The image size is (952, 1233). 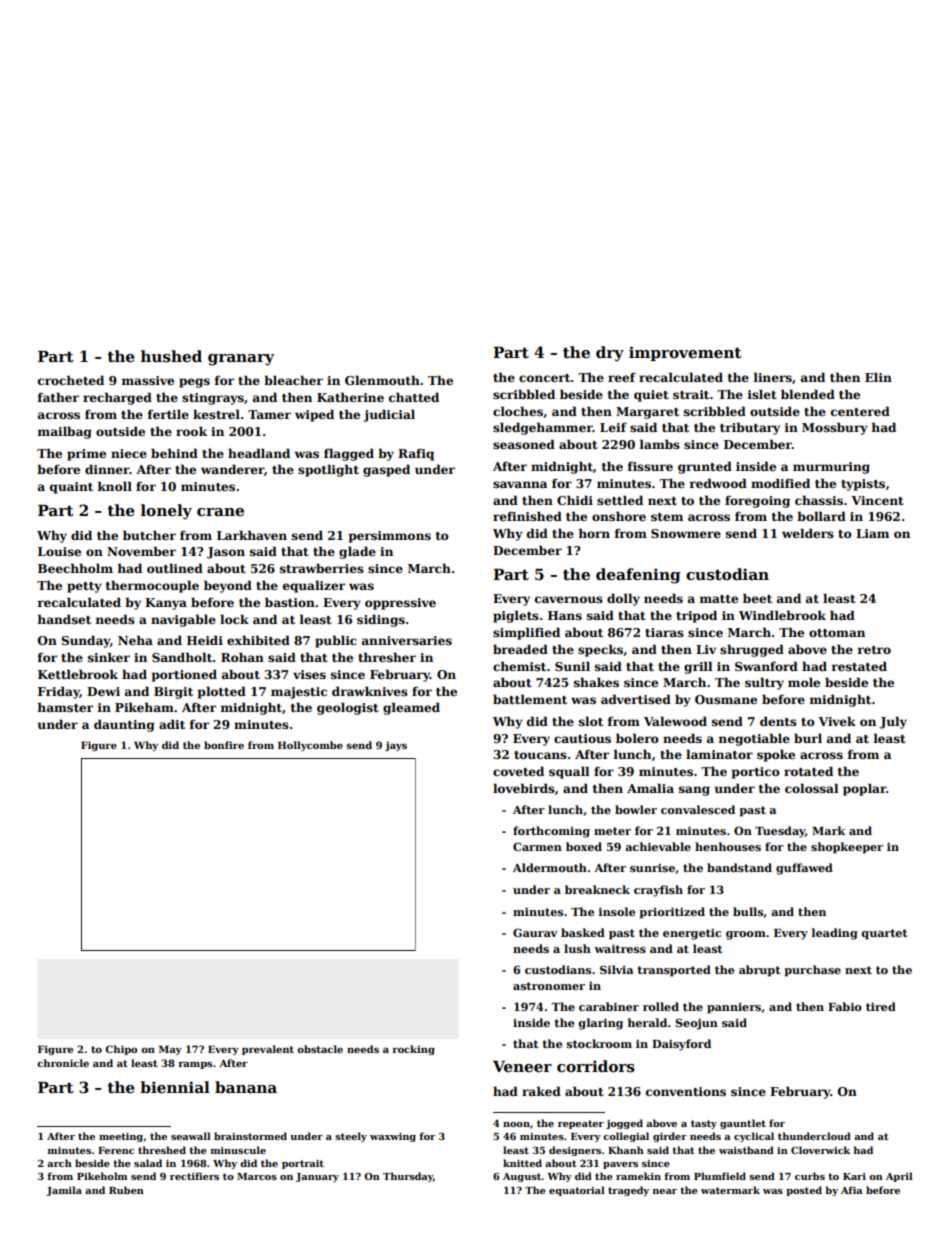 I want to click on simplified, so click(x=526, y=633).
